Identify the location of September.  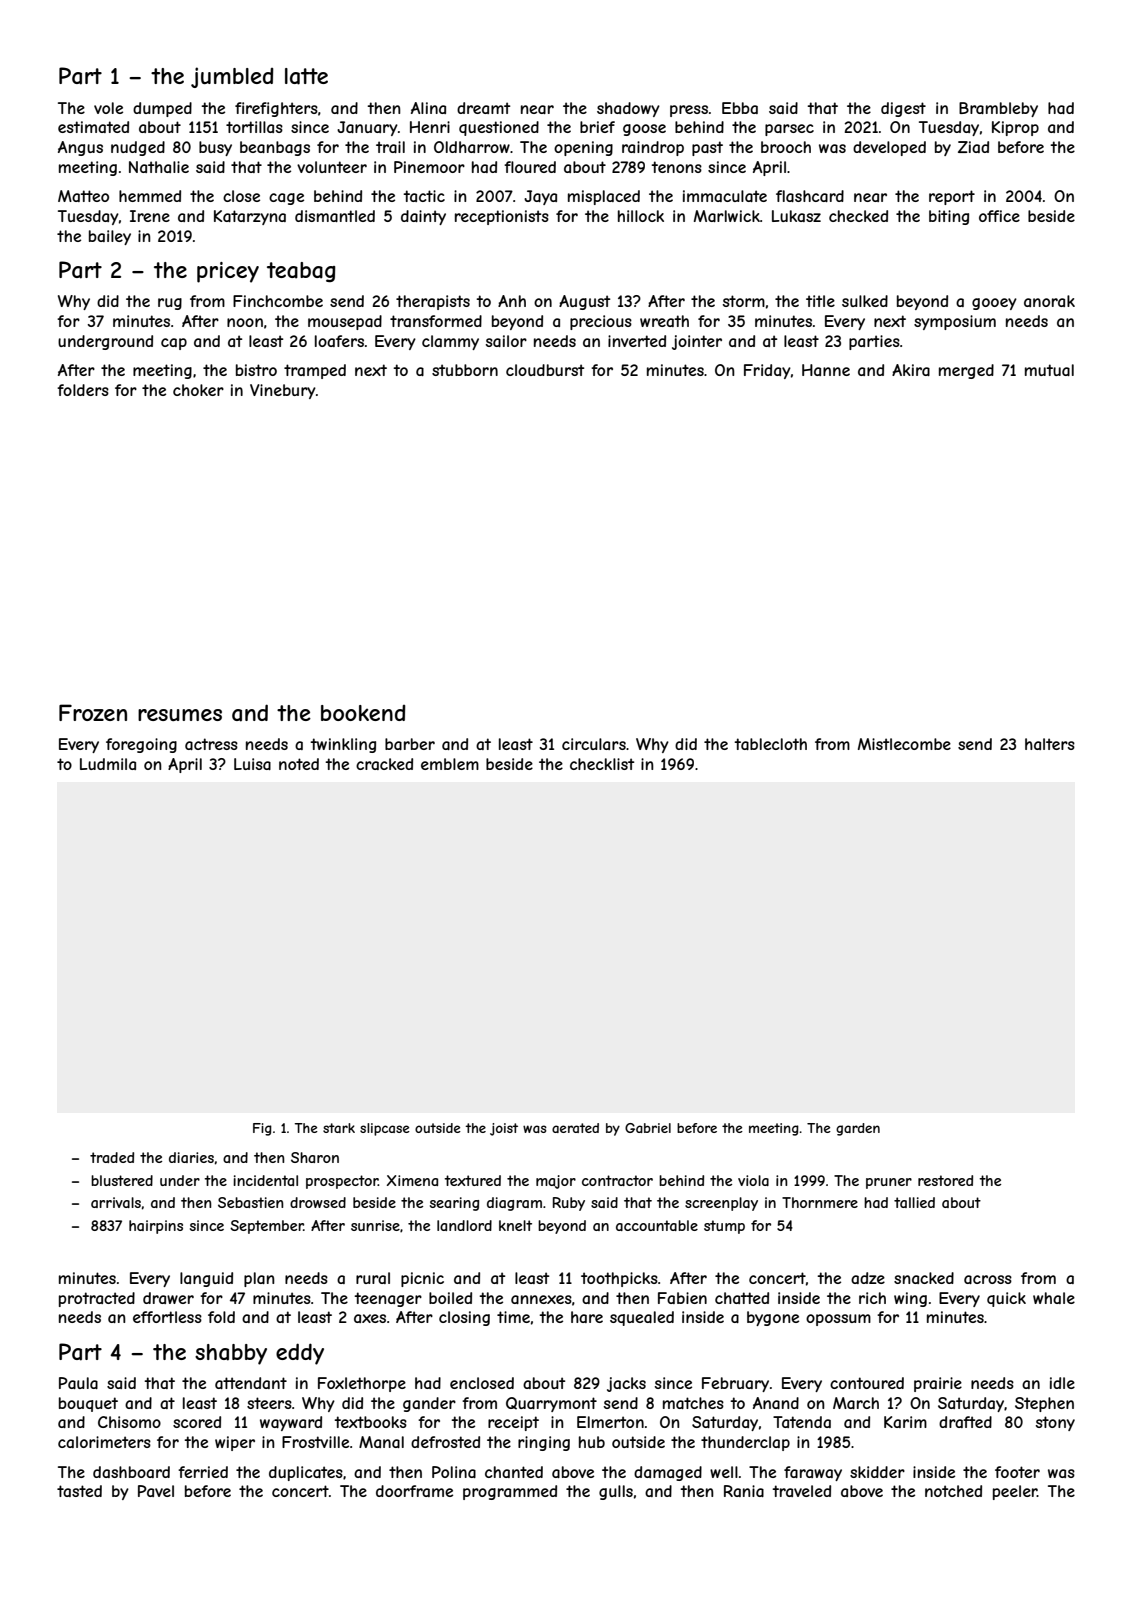
(267, 1227).
